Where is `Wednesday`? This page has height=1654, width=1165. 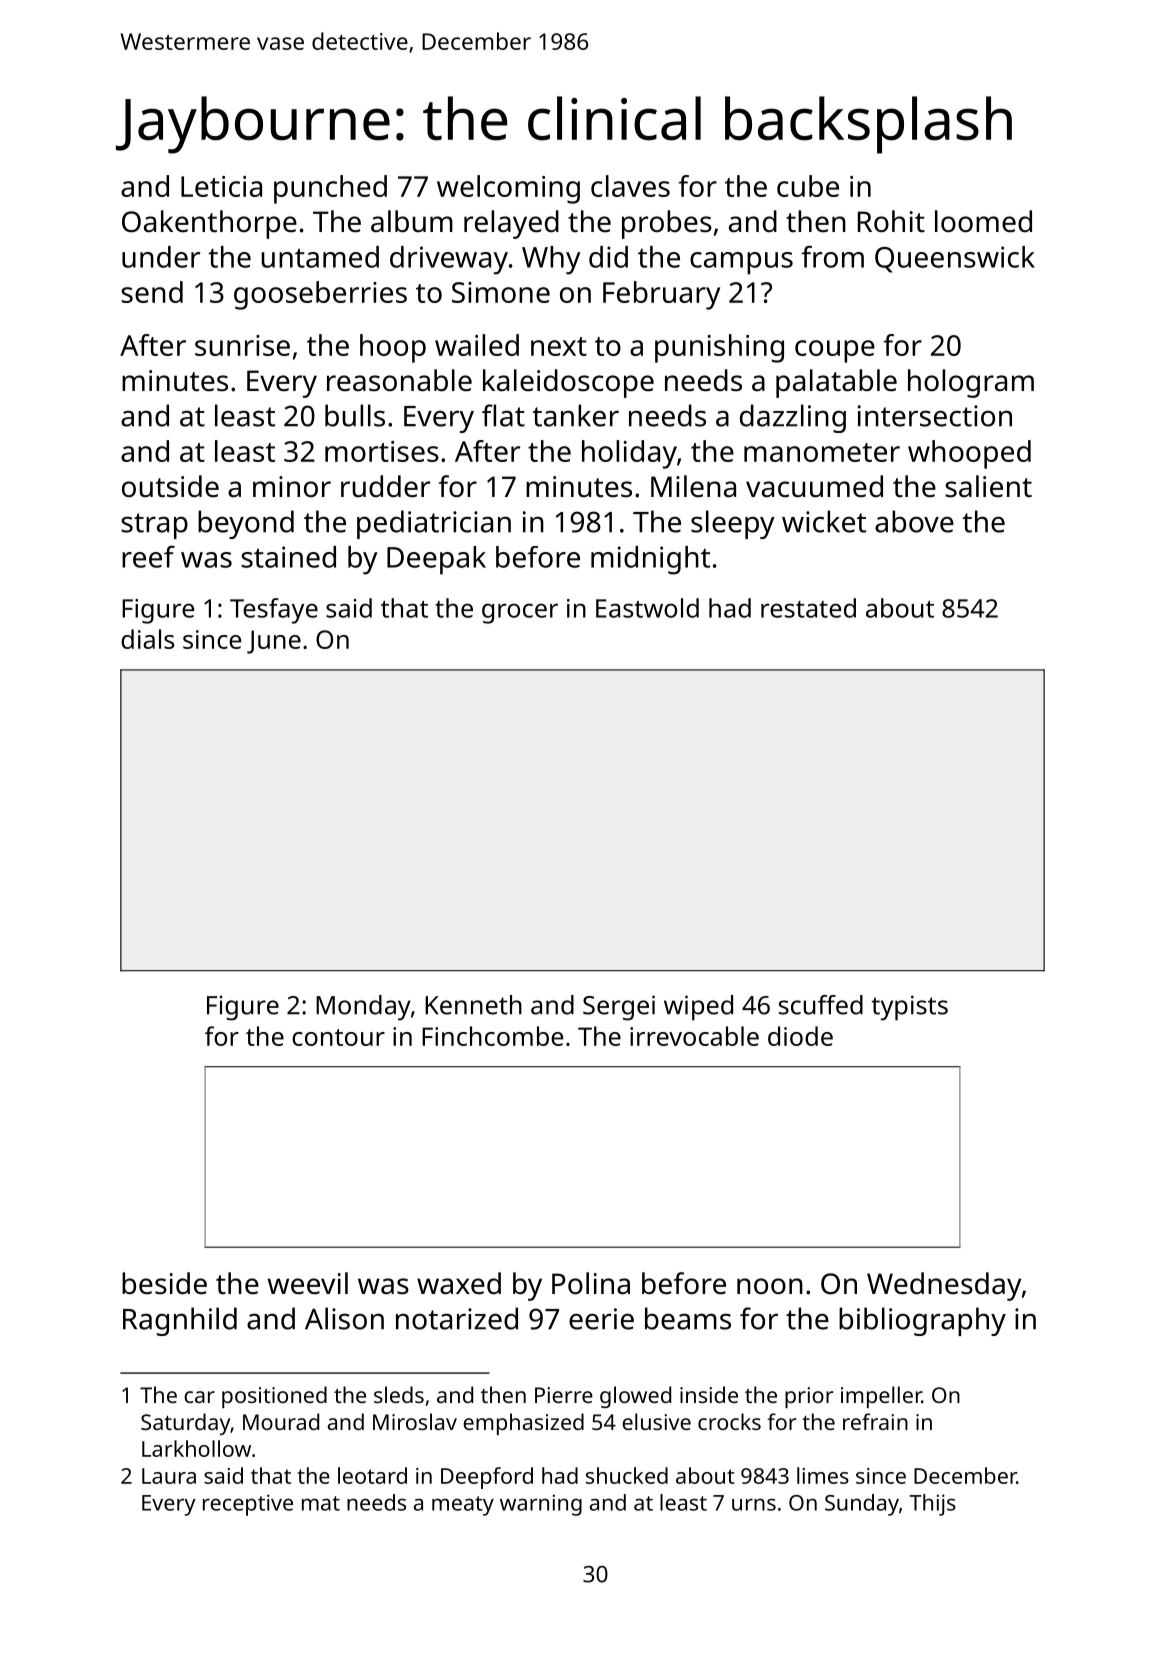
Wednesday is located at coordinates (944, 1286).
